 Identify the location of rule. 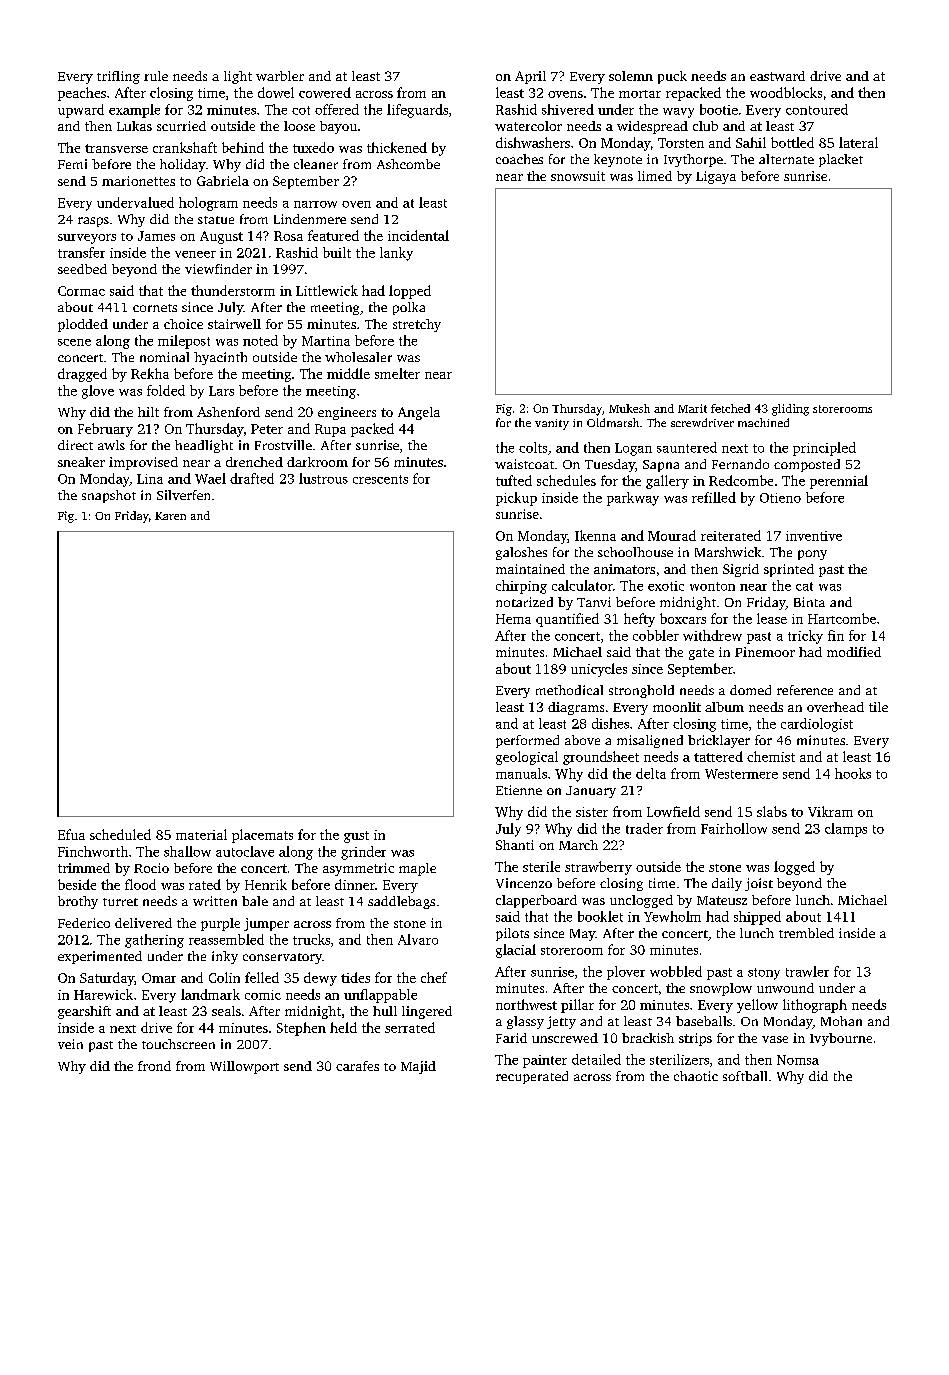
(156, 76).
